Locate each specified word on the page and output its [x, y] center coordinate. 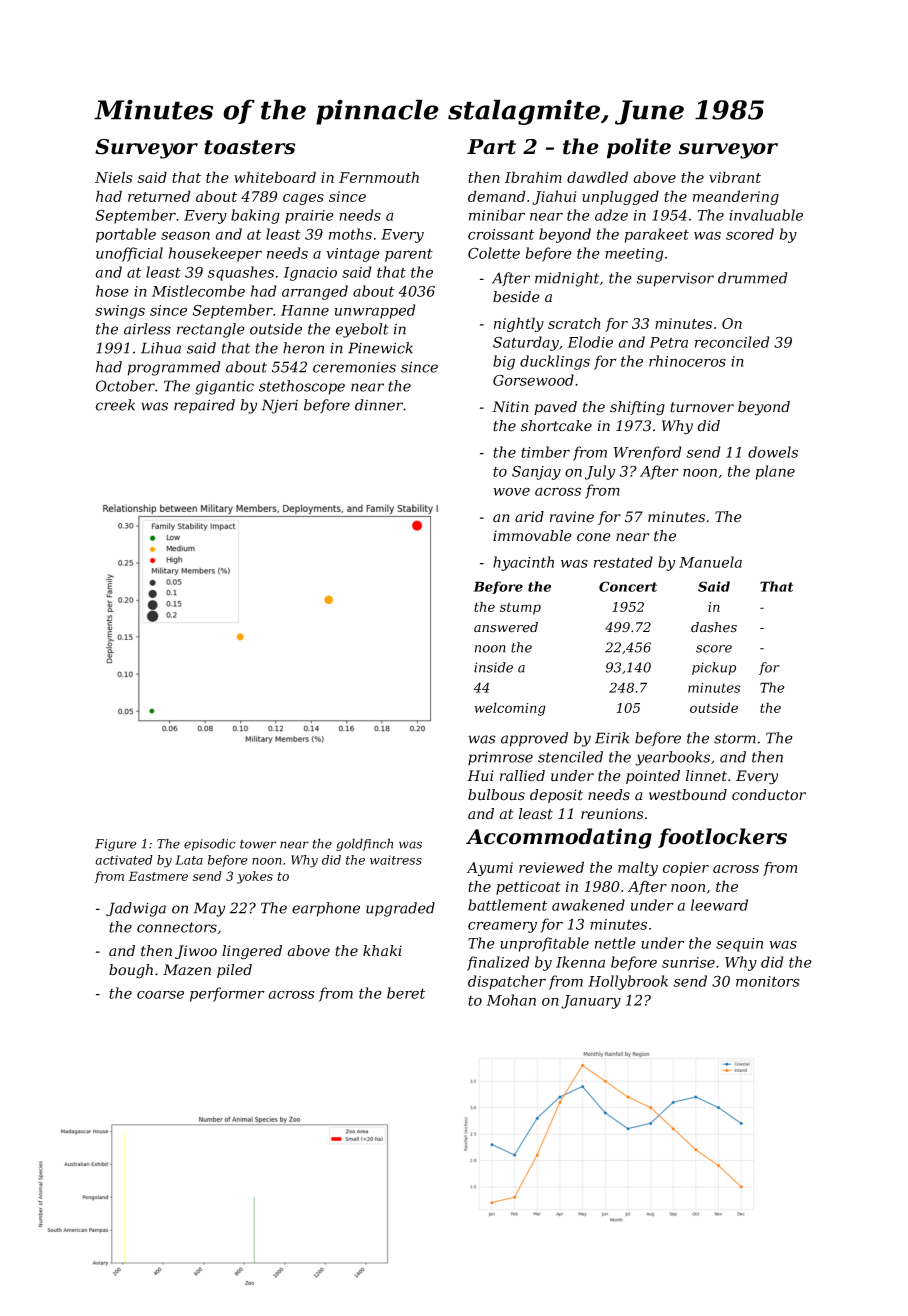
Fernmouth [379, 177]
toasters [249, 147]
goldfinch [364, 844]
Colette [494, 253]
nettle [615, 943]
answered [506, 627]
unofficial [129, 254]
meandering [736, 197]
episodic [210, 844]
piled [234, 971]
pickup [714, 668]
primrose [500, 758]
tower [258, 844]
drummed [752, 278]
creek [115, 405]
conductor [769, 795]
